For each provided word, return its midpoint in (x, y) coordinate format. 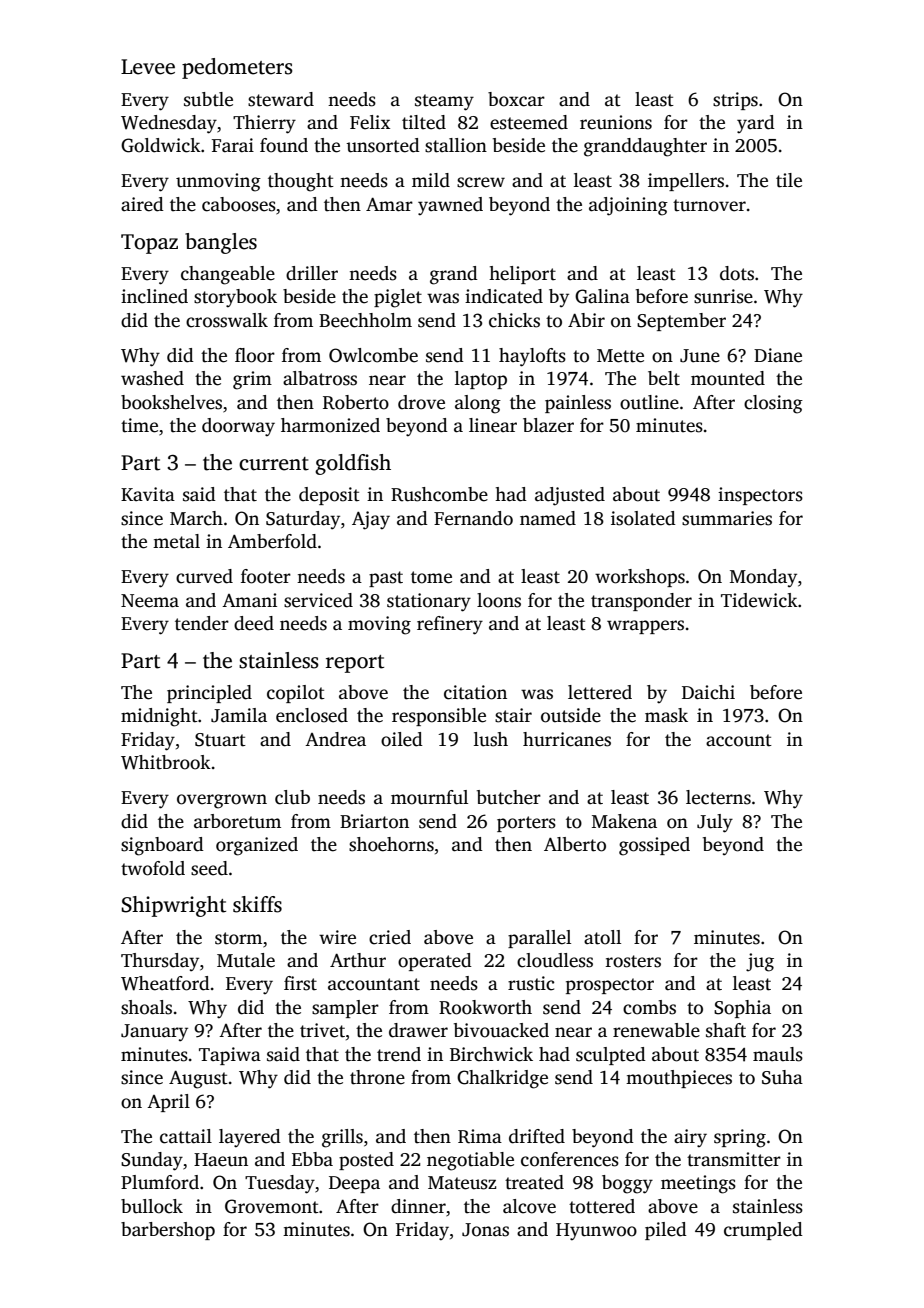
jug (760, 962)
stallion (456, 145)
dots (737, 273)
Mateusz (462, 1183)
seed (209, 868)
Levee (148, 67)
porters (526, 824)
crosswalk (227, 320)
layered (250, 1138)
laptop (481, 380)
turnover (709, 205)
